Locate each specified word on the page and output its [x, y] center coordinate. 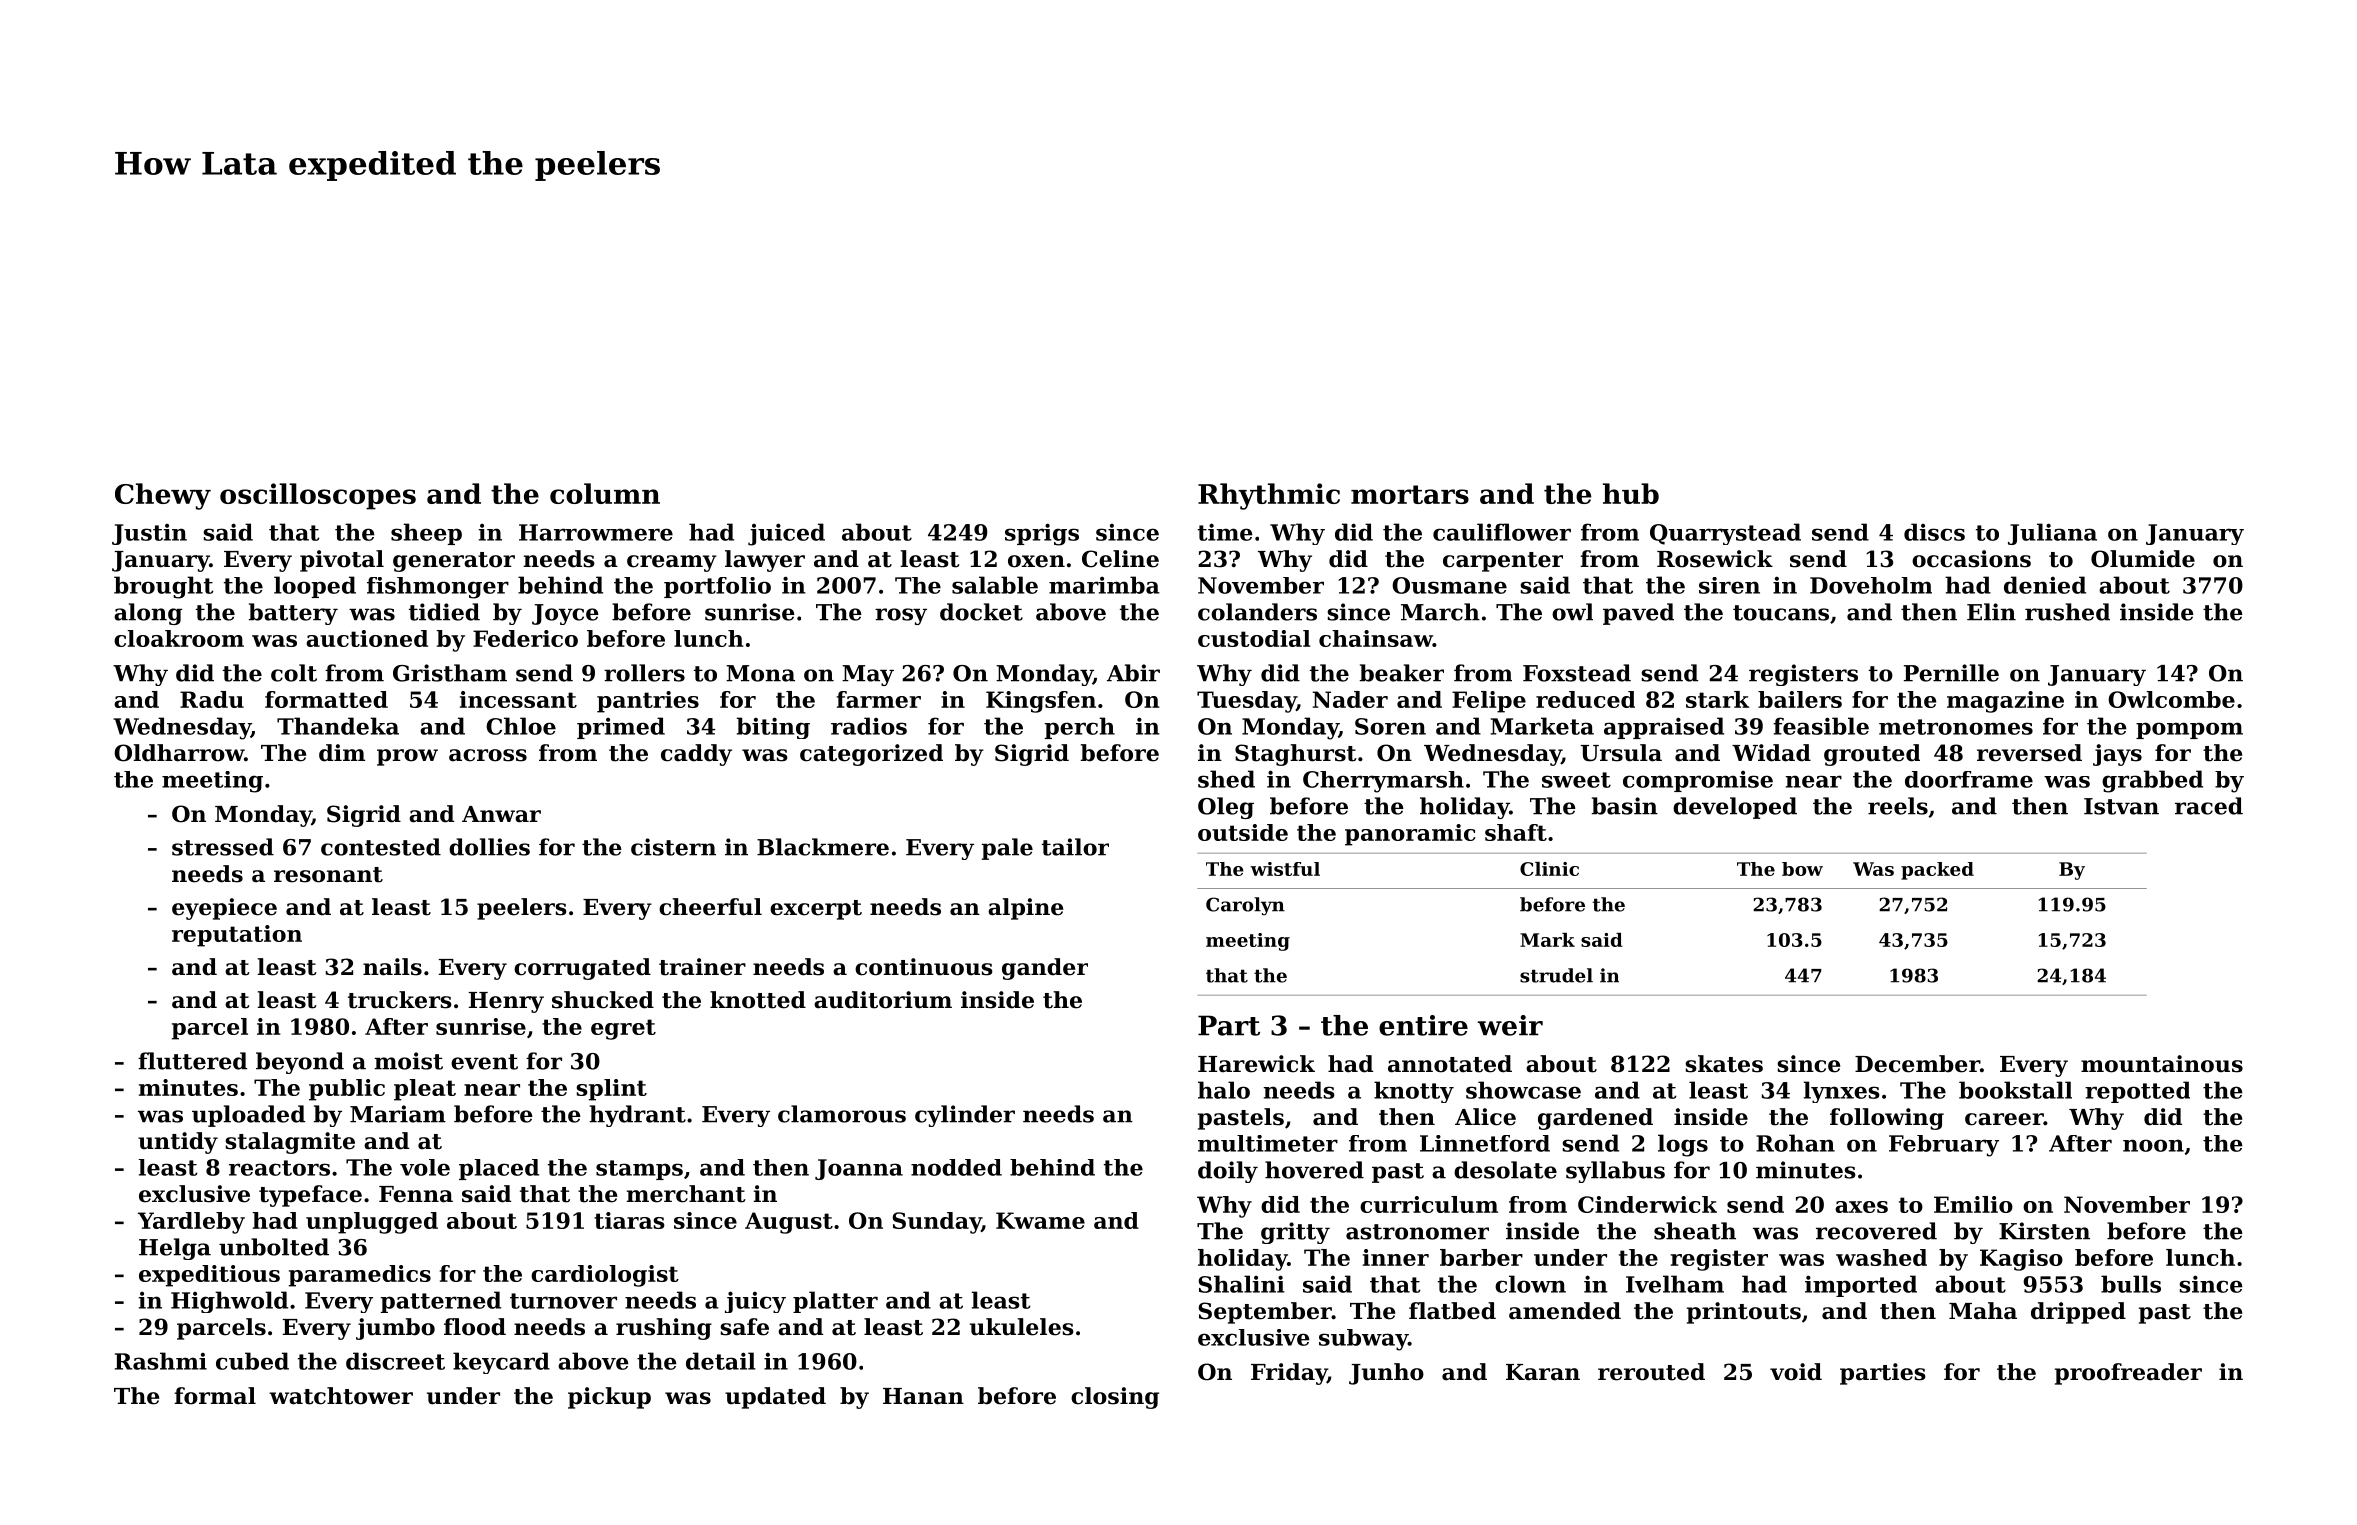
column [605, 493]
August [789, 1223]
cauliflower [1502, 532]
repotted [2137, 1092]
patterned [441, 1302]
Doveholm [1871, 585]
